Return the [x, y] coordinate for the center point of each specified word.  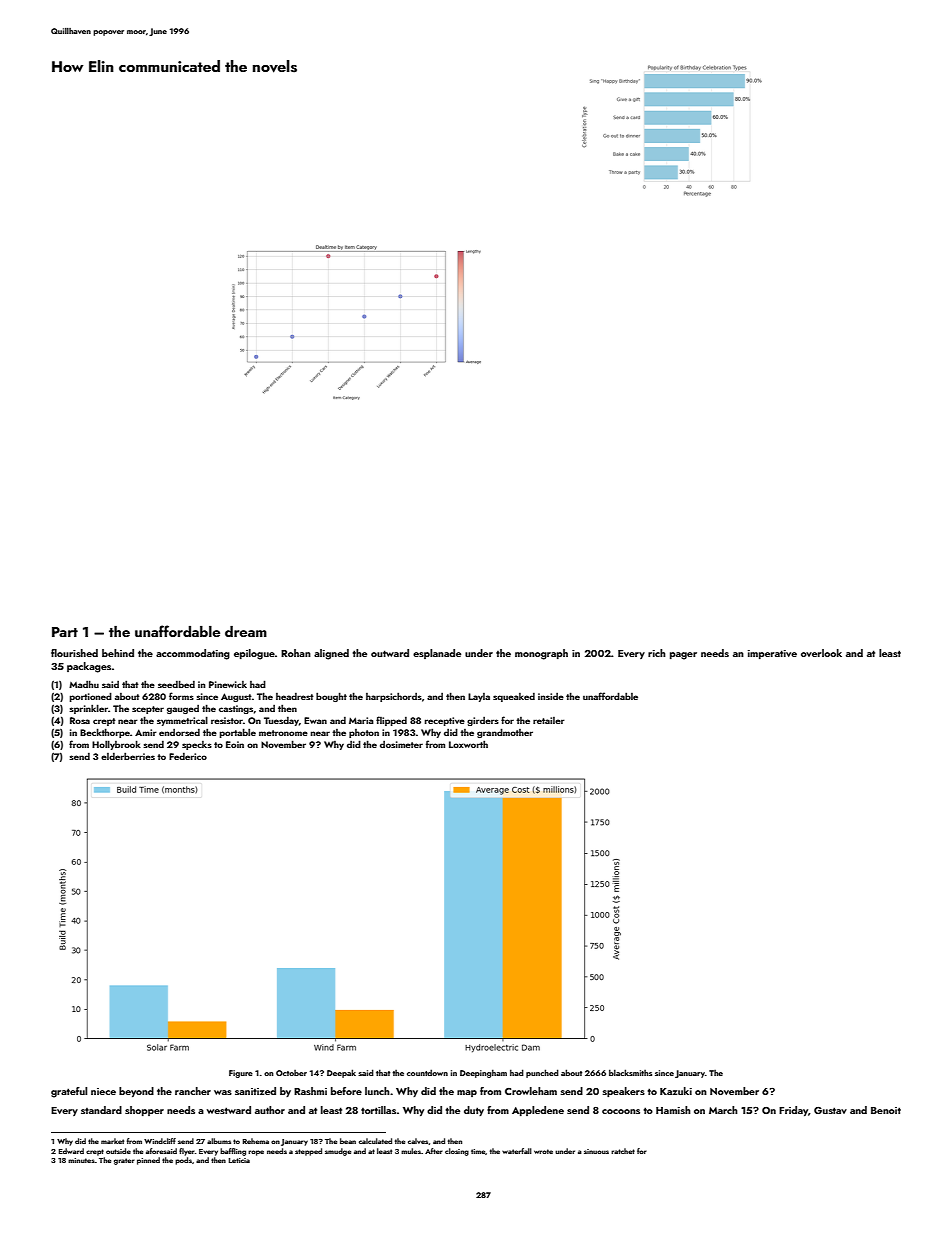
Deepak [341, 1073]
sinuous [596, 1151]
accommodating [193, 654]
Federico [188, 756]
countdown [427, 1072]
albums [219, 1141]
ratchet [623, 1151]
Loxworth [468, 744]
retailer [549, 720]
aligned [331, 654]
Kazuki [676, 1091]
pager [683, 656]
